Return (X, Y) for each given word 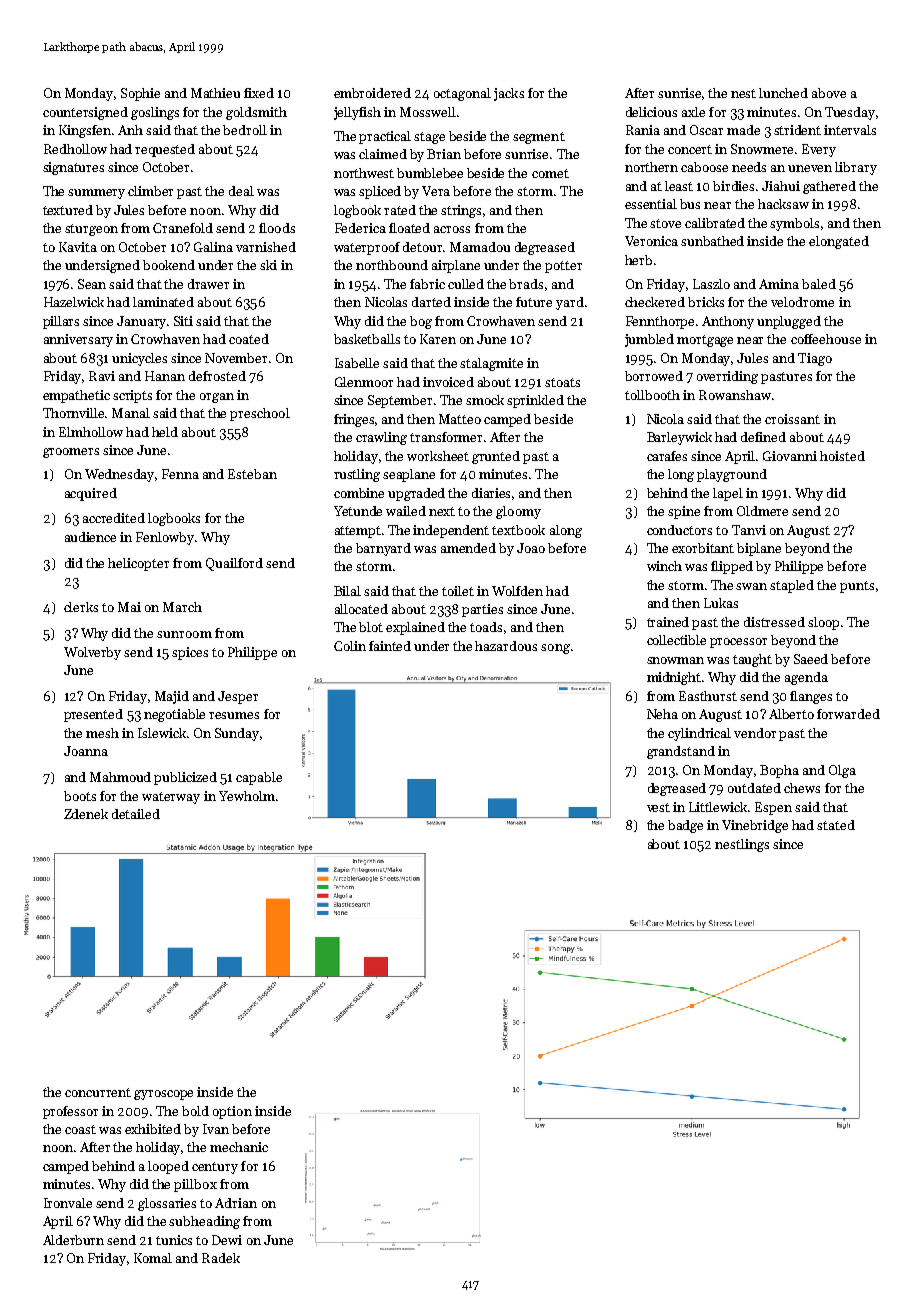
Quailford (234, 564)
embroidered (372, 93)
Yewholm (247, 796)
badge (685, 826)
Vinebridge (755, 826)
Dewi (227, 1240)
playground (732, 475)
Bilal (347, 591)
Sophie (140, 94)
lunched (783, 93)
